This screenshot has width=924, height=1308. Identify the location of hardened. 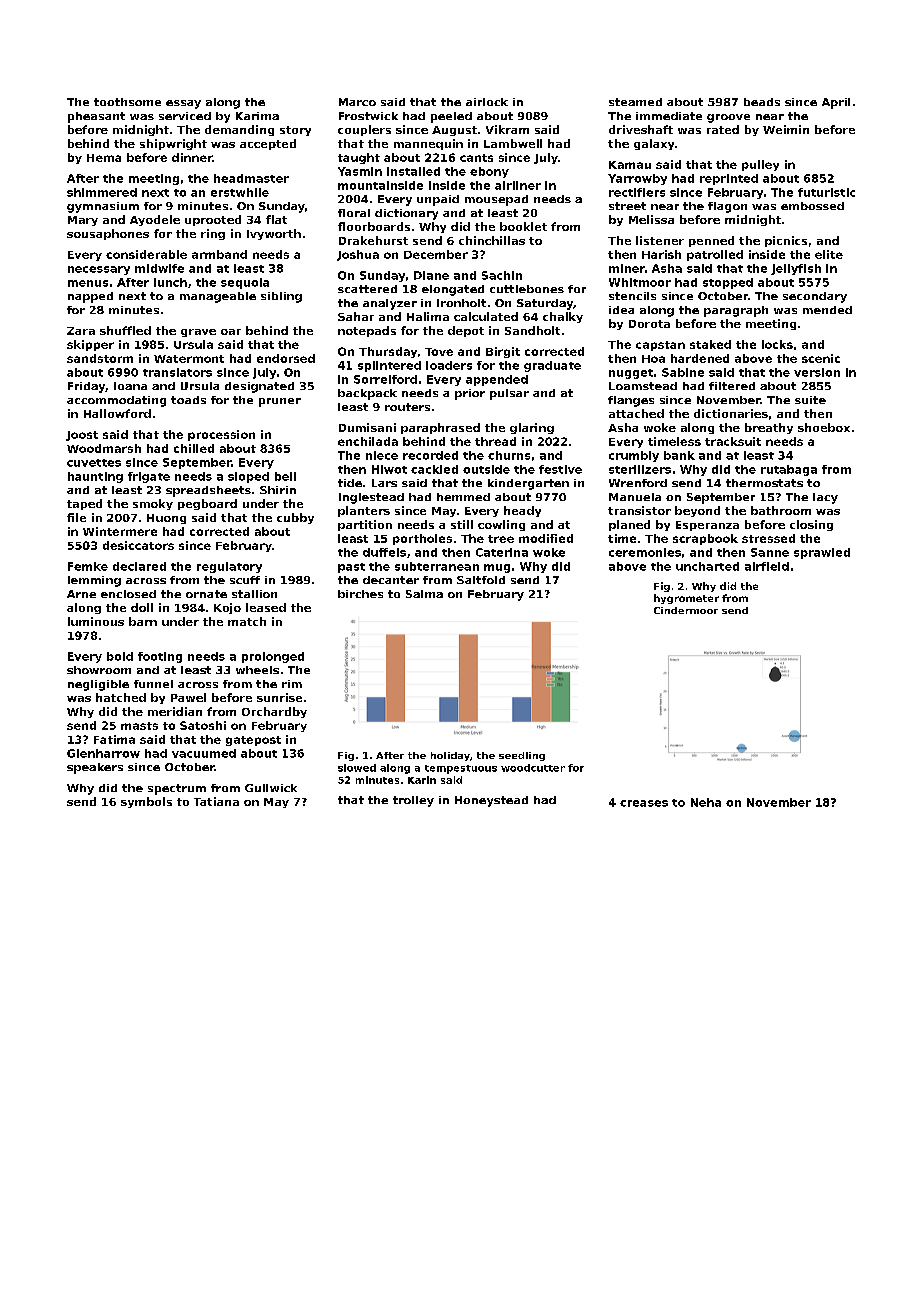
(700, 358).
